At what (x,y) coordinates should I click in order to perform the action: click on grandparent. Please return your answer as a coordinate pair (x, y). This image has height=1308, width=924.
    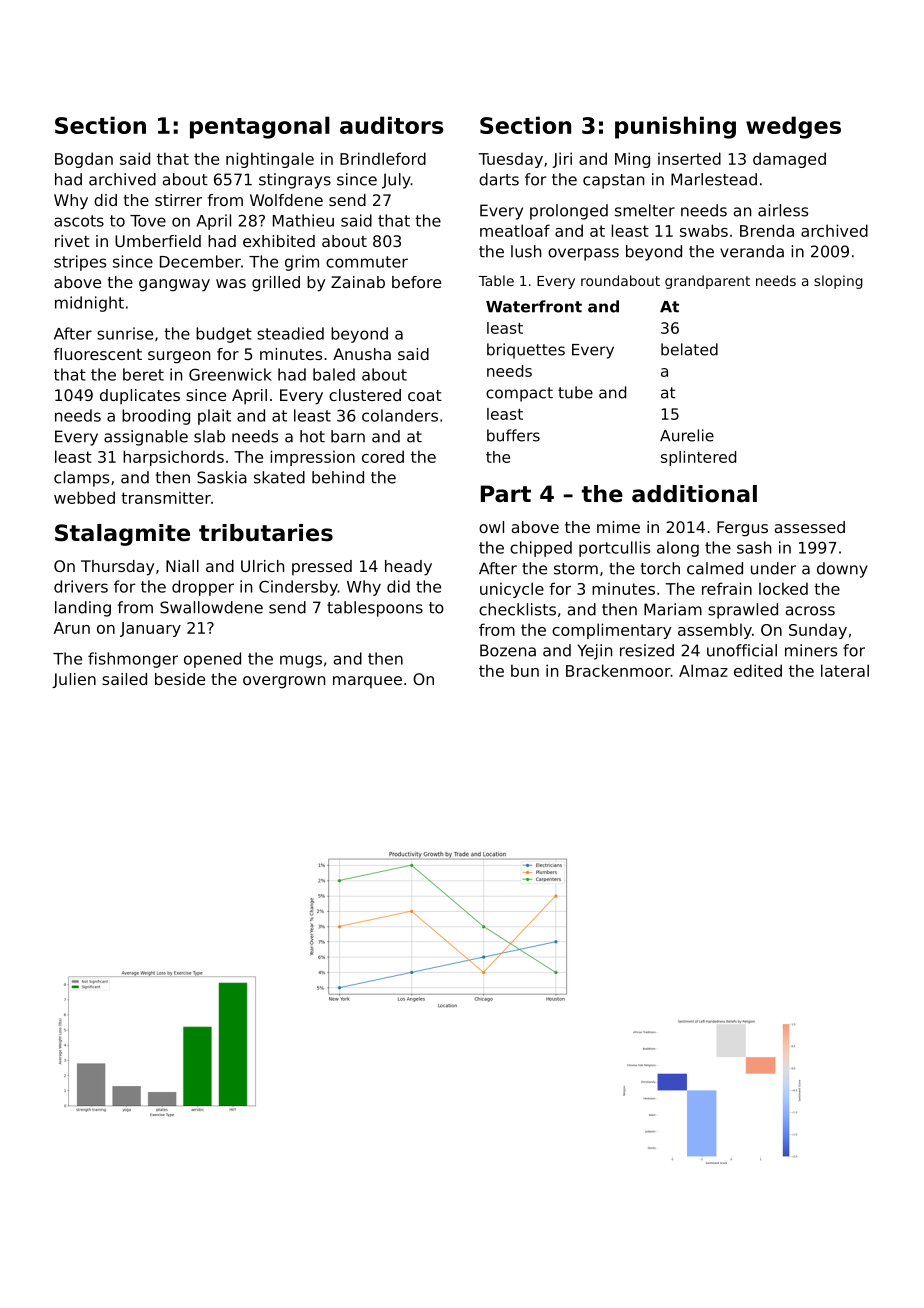
    Looking at the image, I should click on (707, 282).
